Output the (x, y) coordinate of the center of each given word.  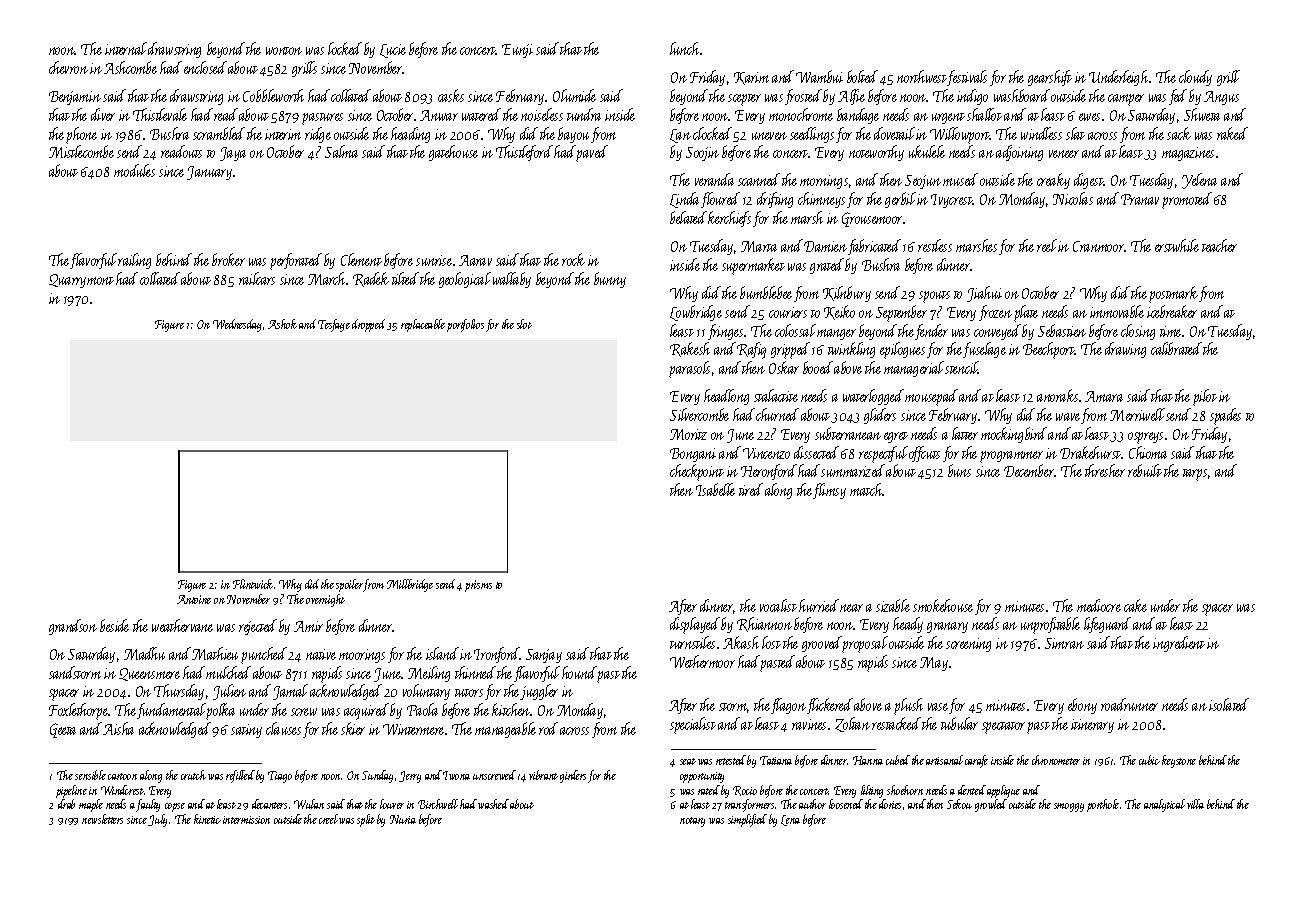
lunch (684, 48)
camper (1126, 100)
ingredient (1179, 644)
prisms (478, 586)
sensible (90, 775)
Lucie (393, 51)
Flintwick (253, 584)
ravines (809, 724)
